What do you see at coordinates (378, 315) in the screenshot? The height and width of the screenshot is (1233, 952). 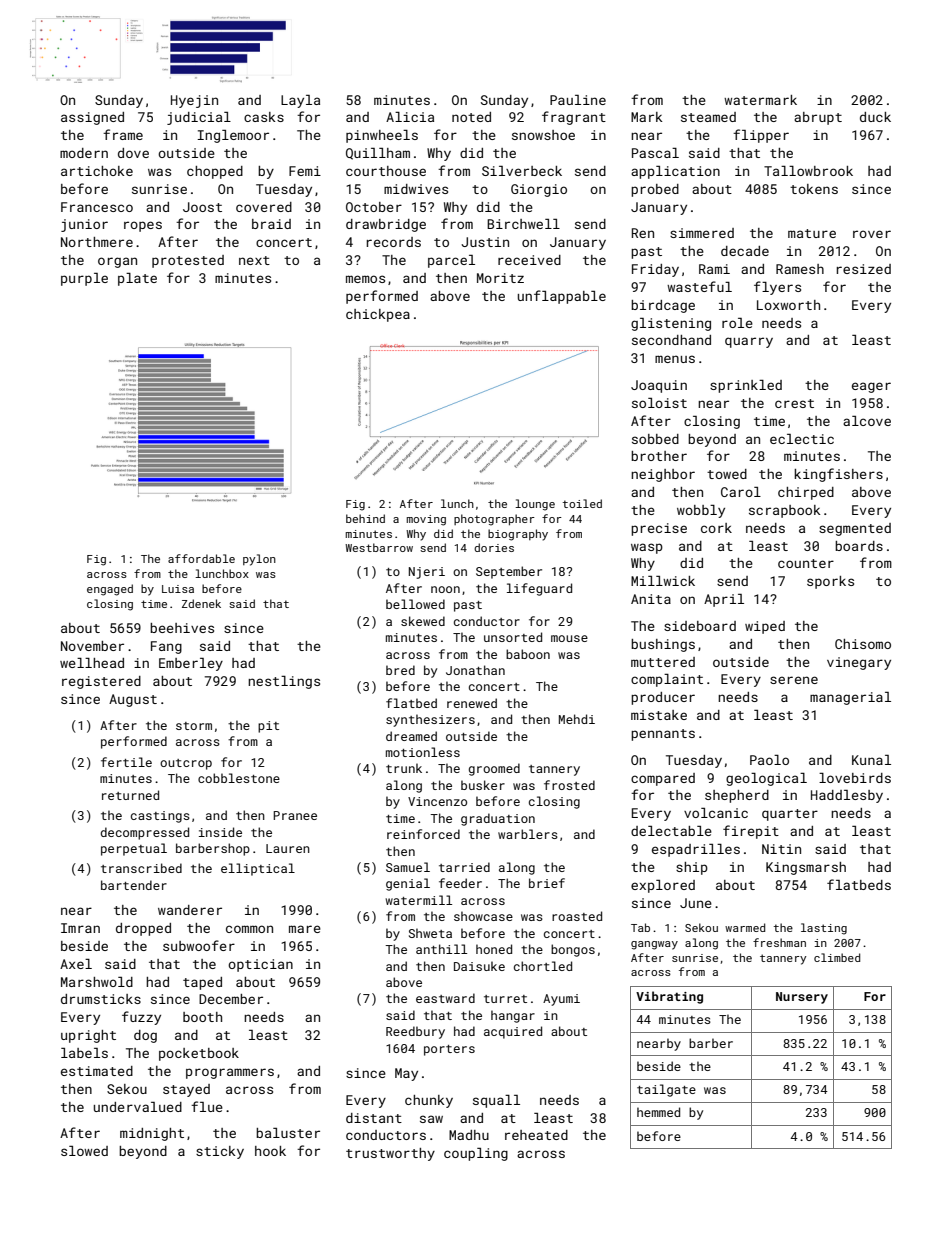 I see `chickpea` at bounding box center [378, 315].
